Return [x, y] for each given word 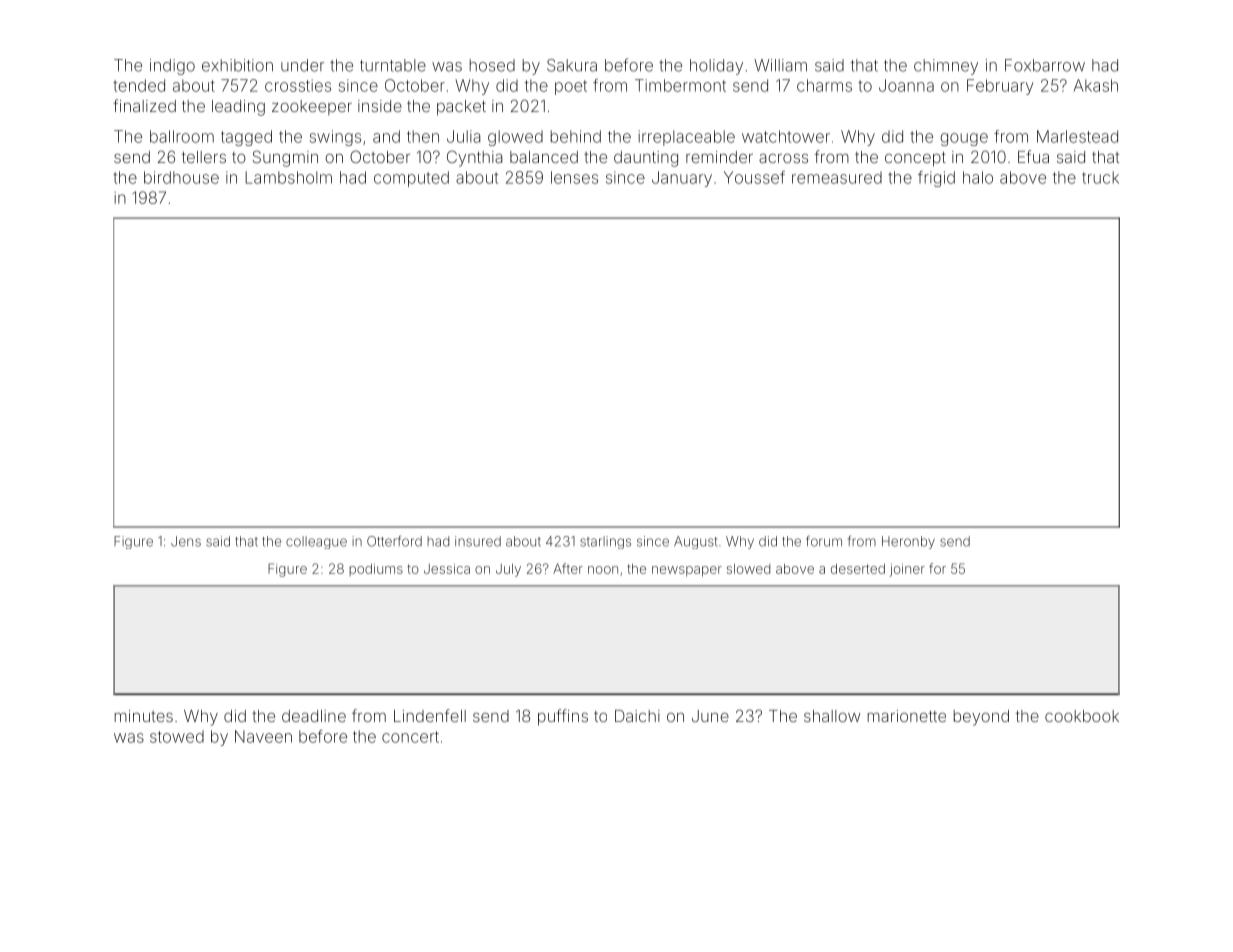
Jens [186, 541]
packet [461, 108]
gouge [964, 139]
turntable [393, 65]
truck [1100, 177]
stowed [177, 736]
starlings [605, 542]
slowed [748, 569]
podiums [376, 570]
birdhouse [181, 177]
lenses [574, 177]
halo [978, 177]
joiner [907, 570]
